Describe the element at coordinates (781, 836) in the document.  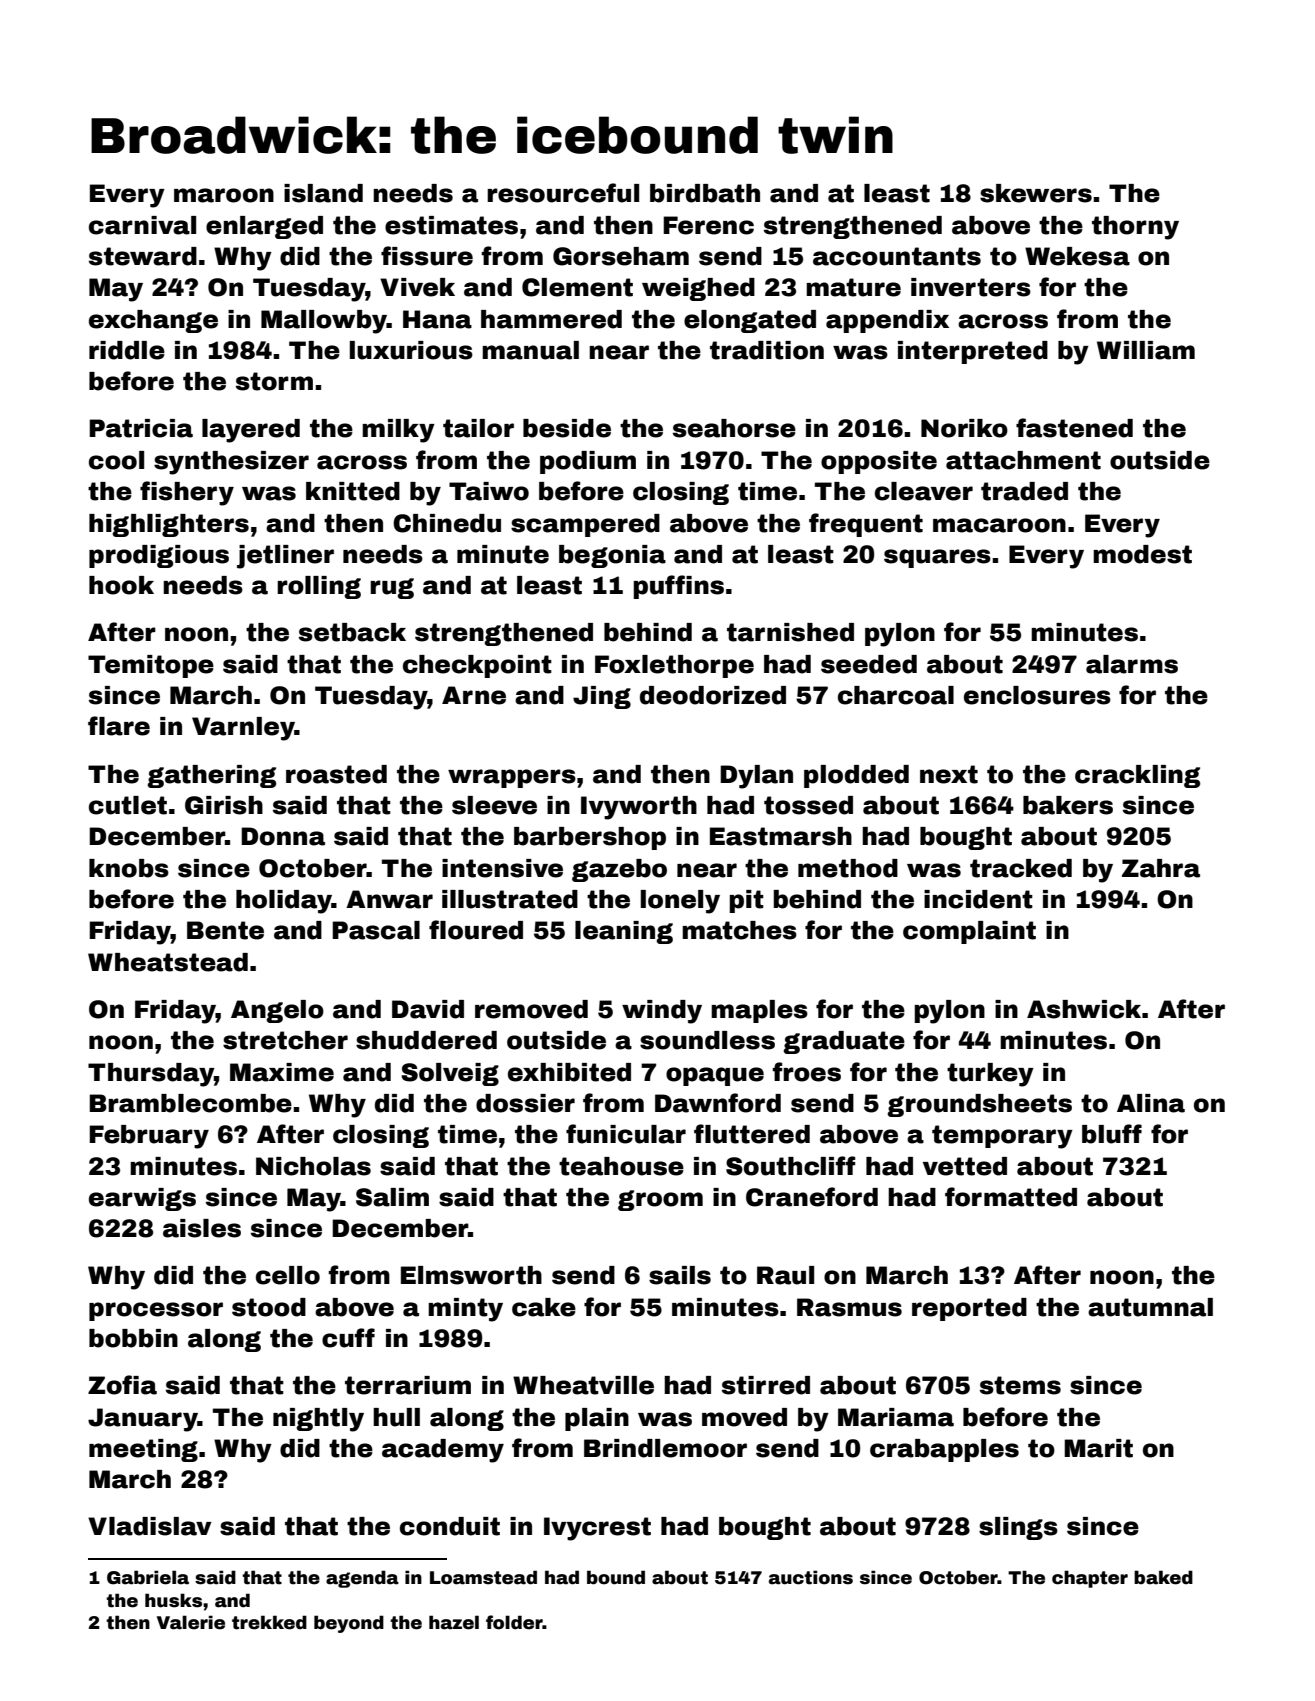
I see `Eastmarsh` at that location.
